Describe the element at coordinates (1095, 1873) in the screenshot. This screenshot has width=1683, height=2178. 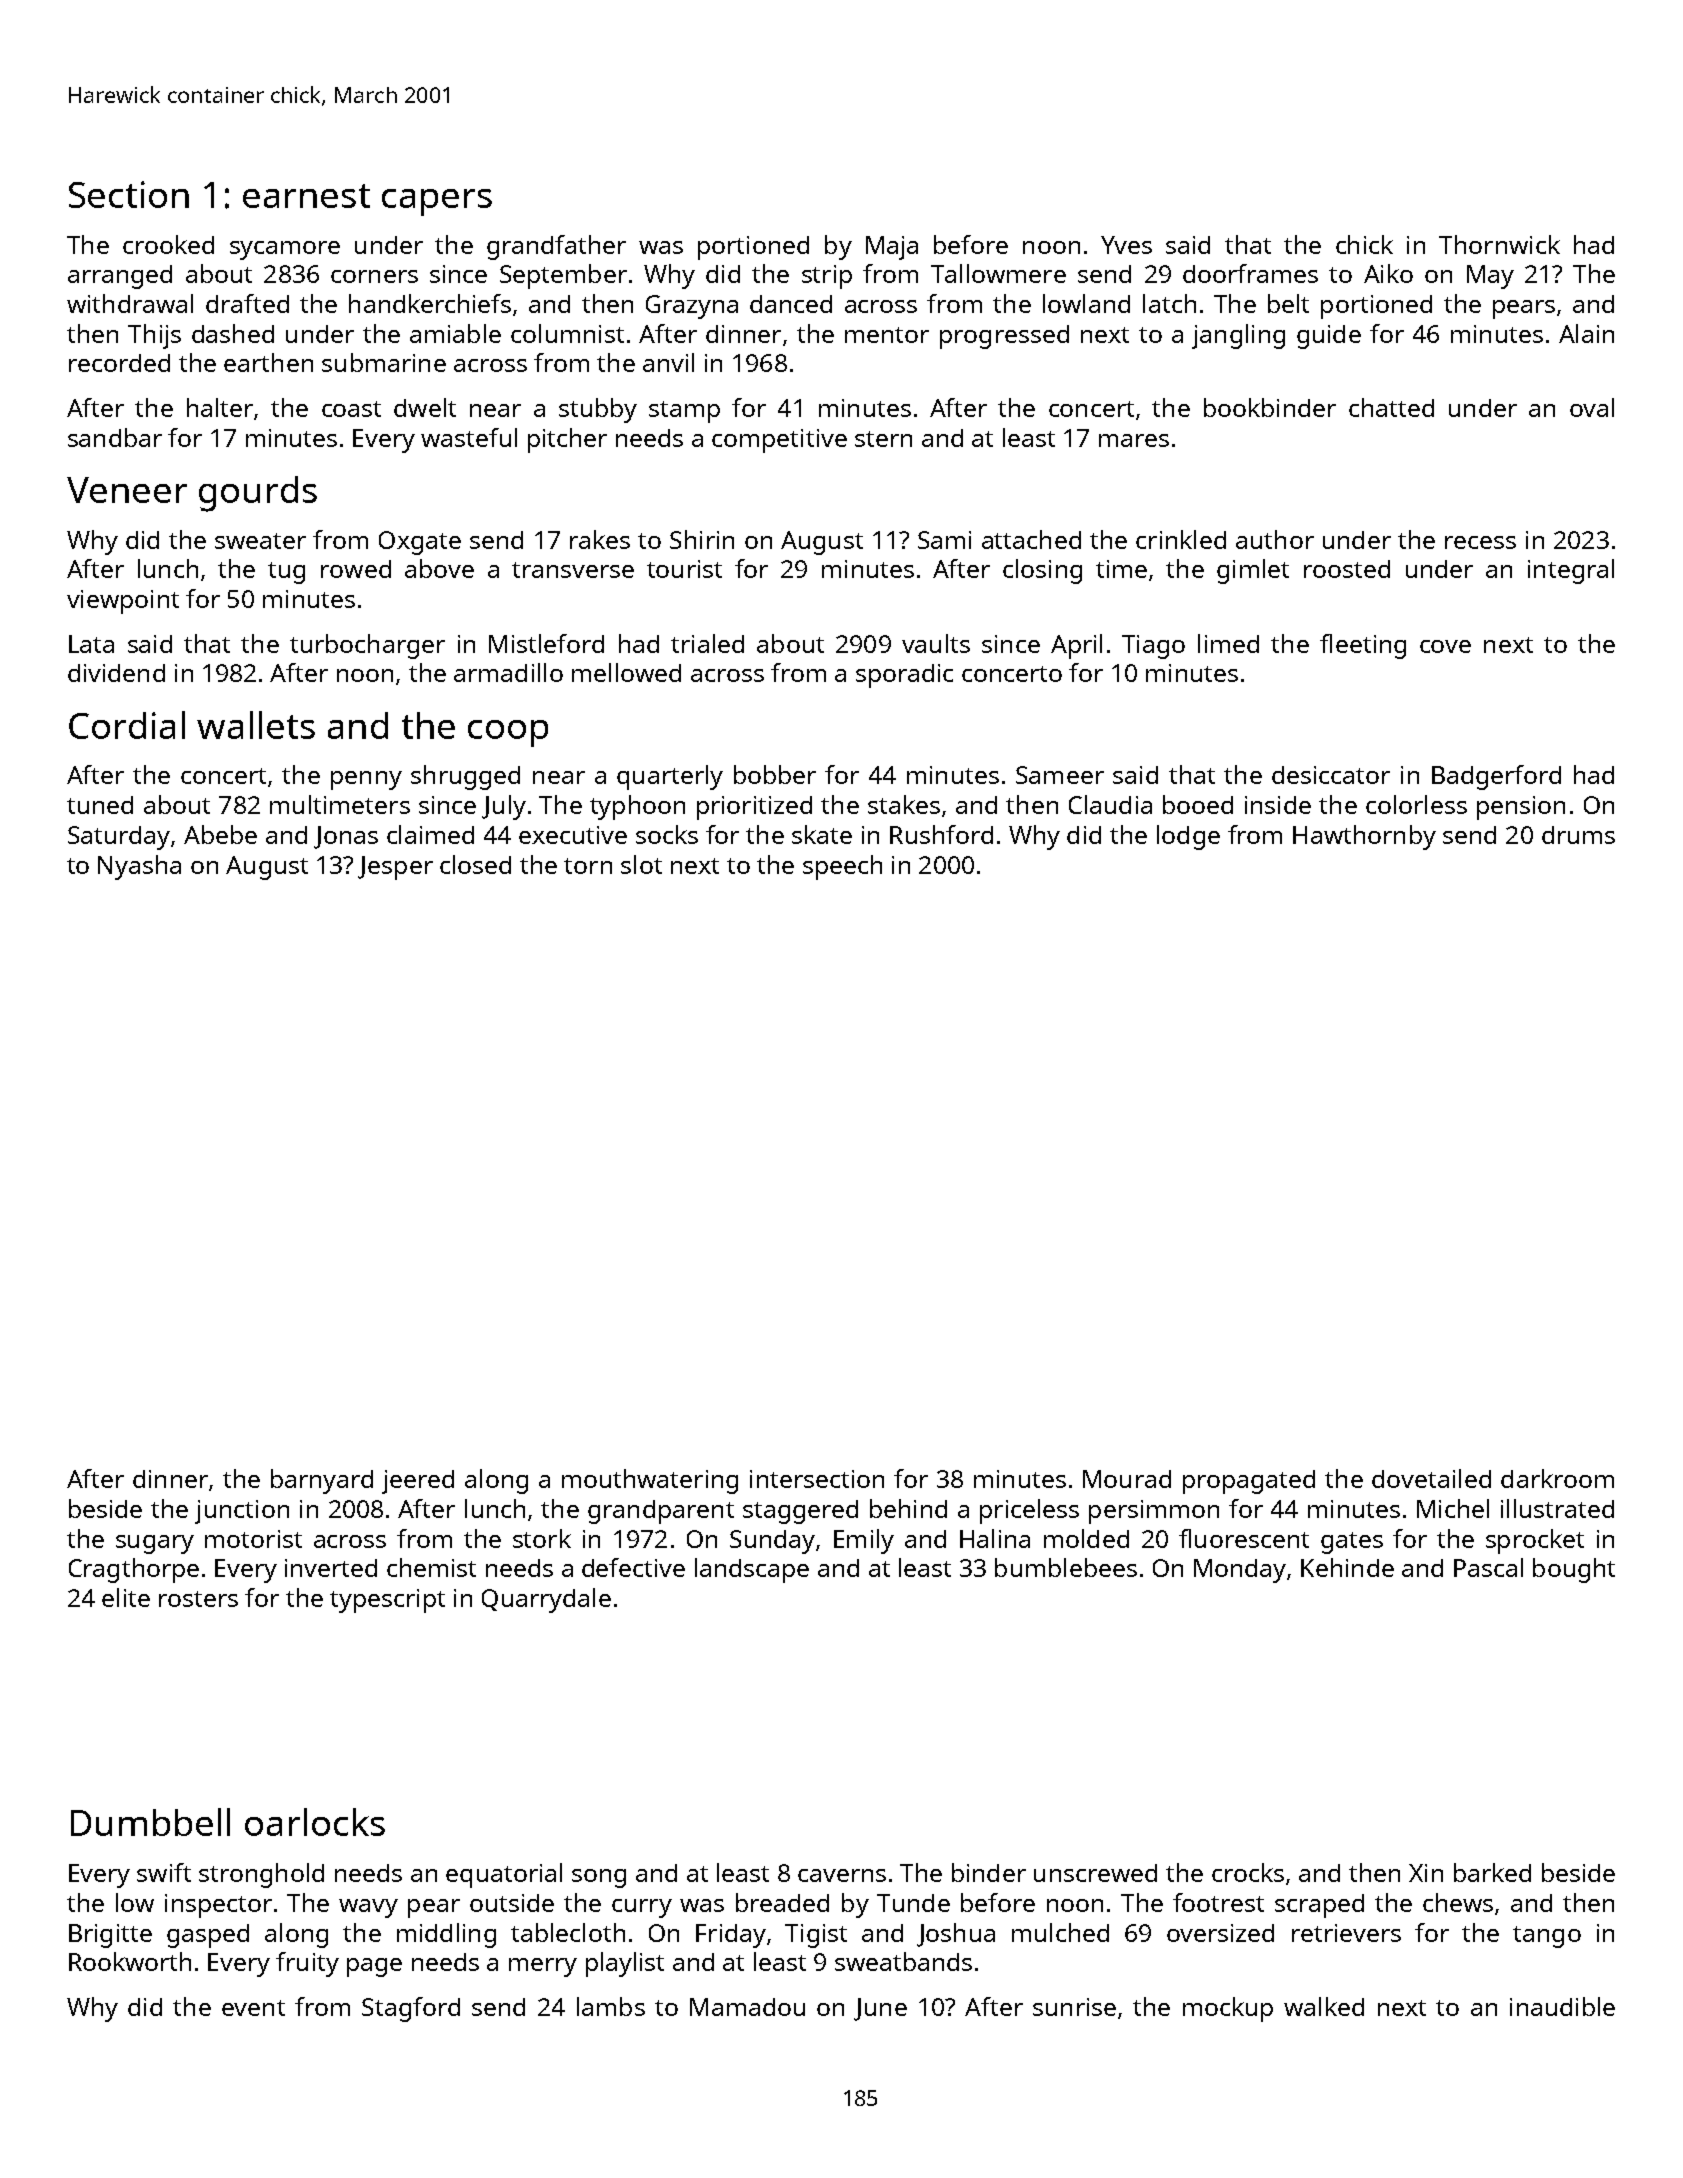
I see `unscrewed` at that location.
